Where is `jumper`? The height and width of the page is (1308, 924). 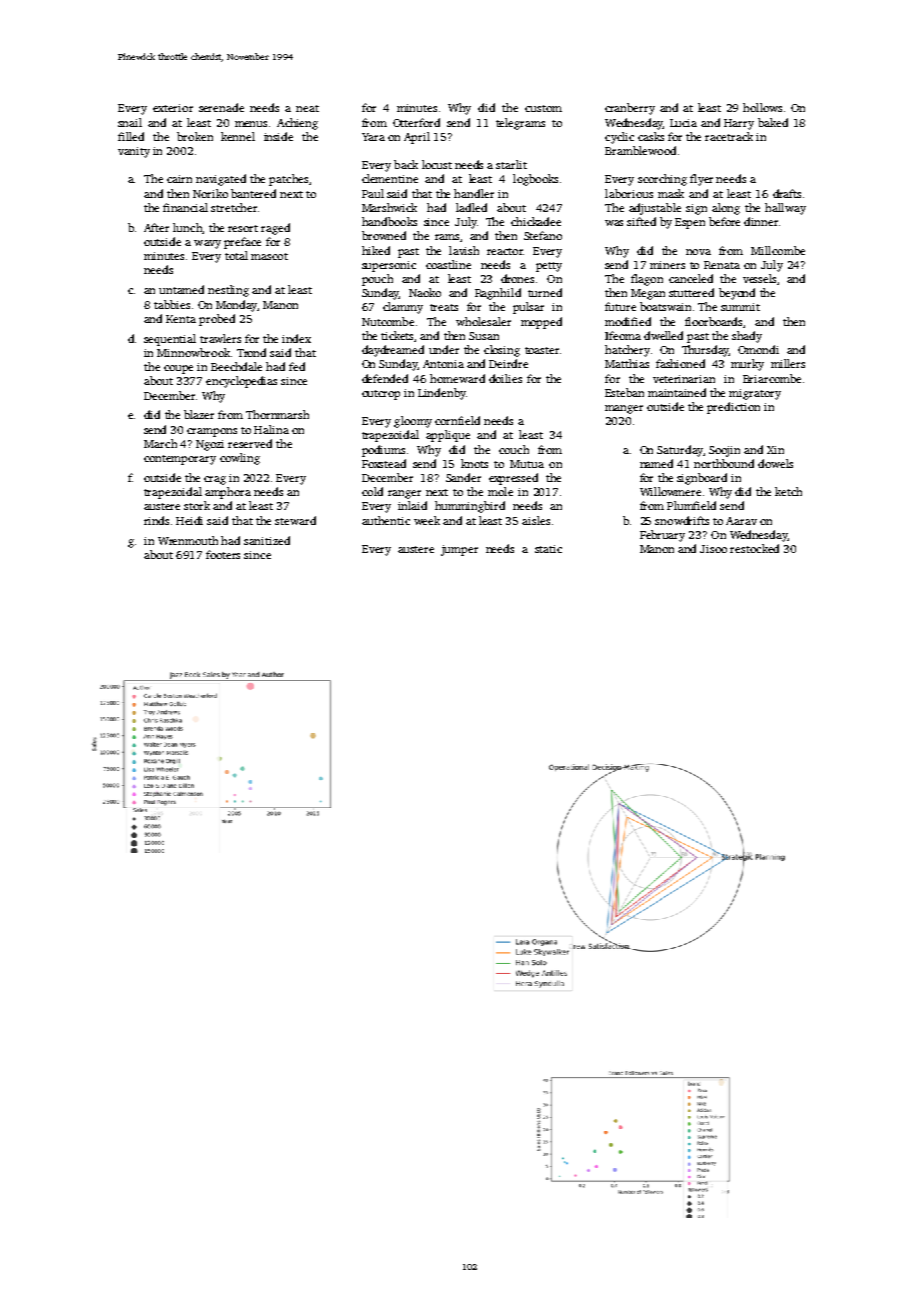
jumper is located at coordinates (459, 550).
